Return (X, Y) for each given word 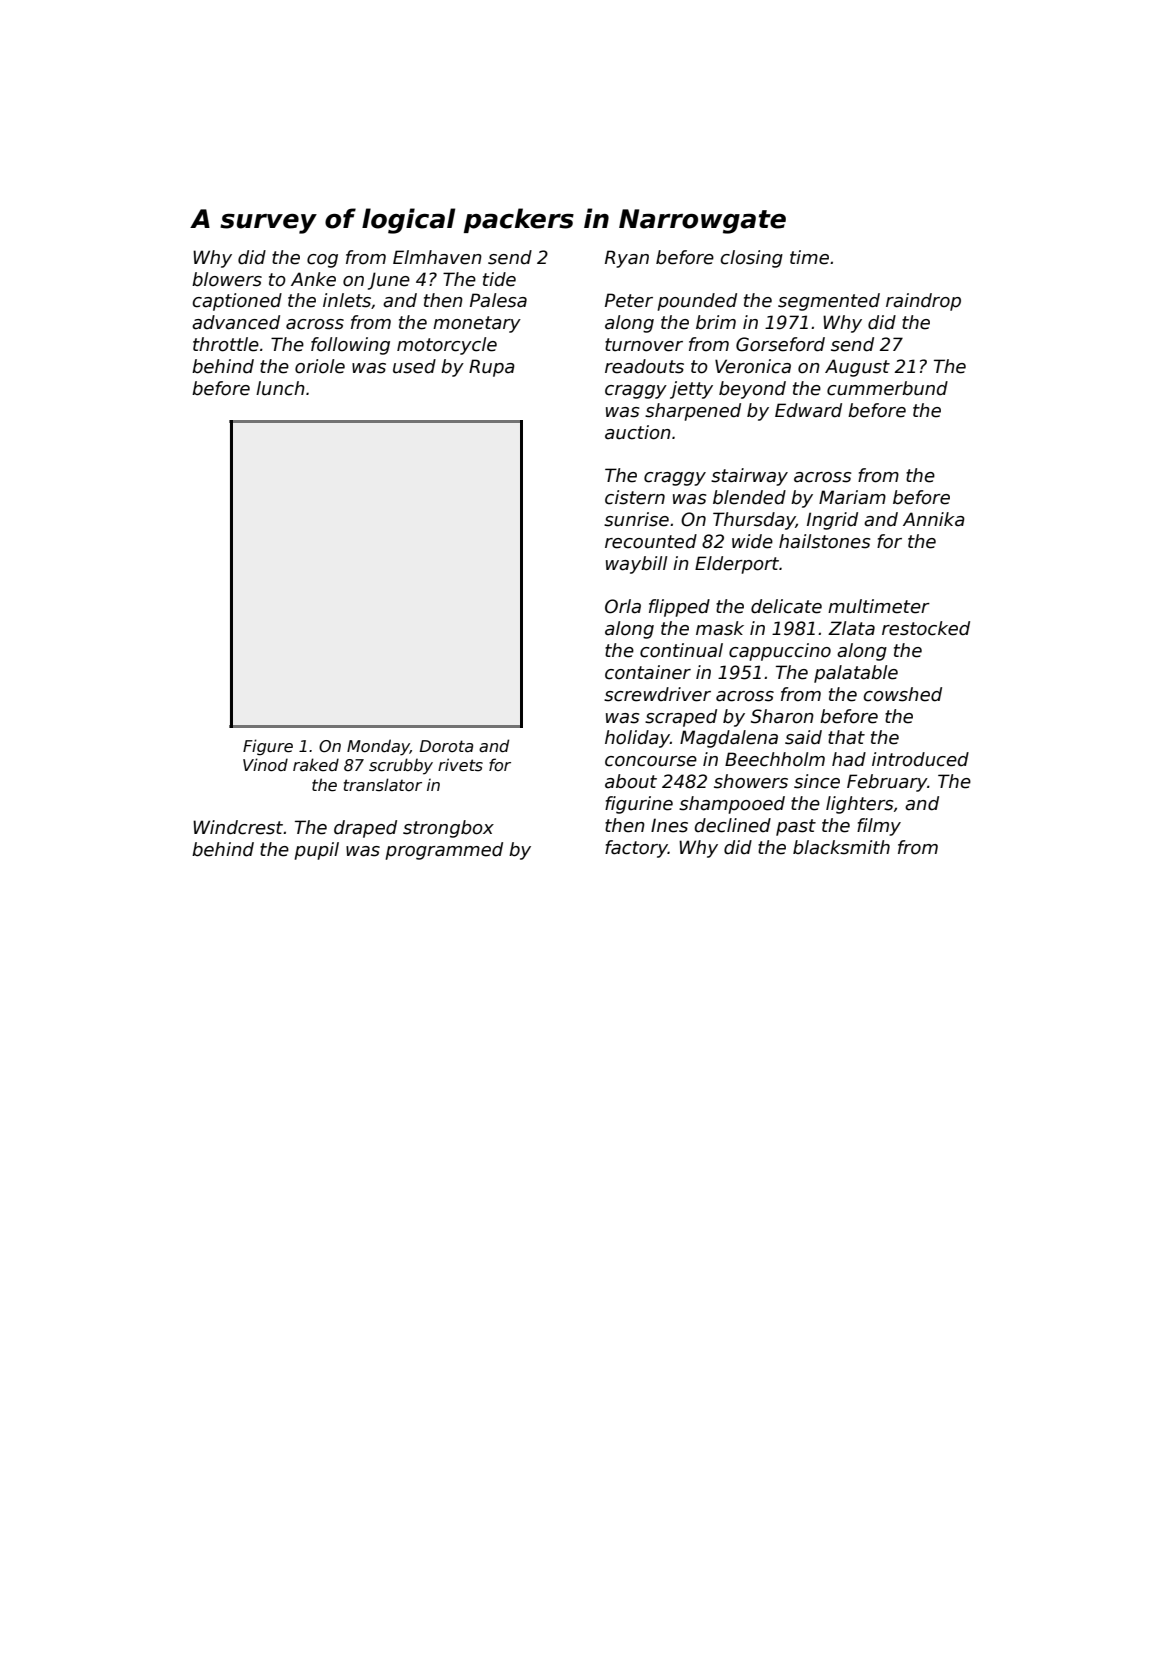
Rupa (492, 368)
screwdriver (657, 694)
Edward (808, 410)
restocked (926, 628)
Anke (313, 279)
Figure (268, 747)
